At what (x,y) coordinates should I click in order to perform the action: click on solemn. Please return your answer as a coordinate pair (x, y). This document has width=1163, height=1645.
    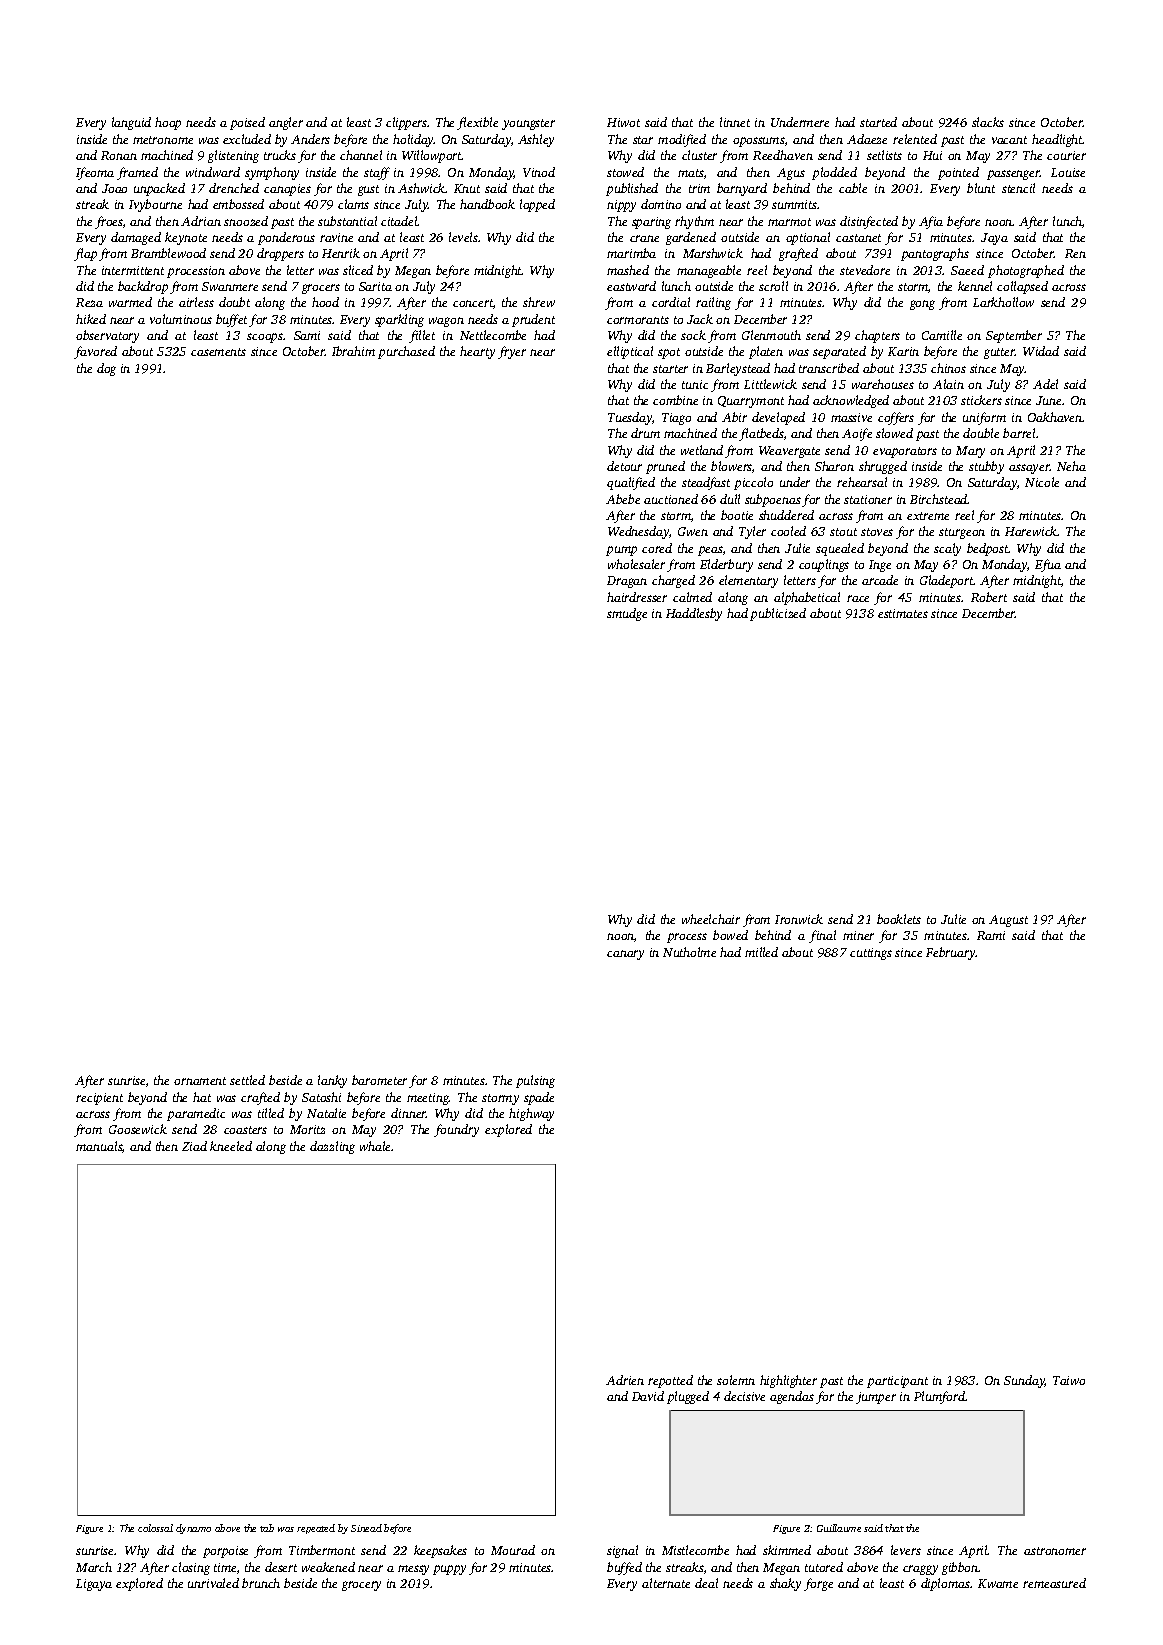
    Looking at the image, I should click on (736, 1380).
